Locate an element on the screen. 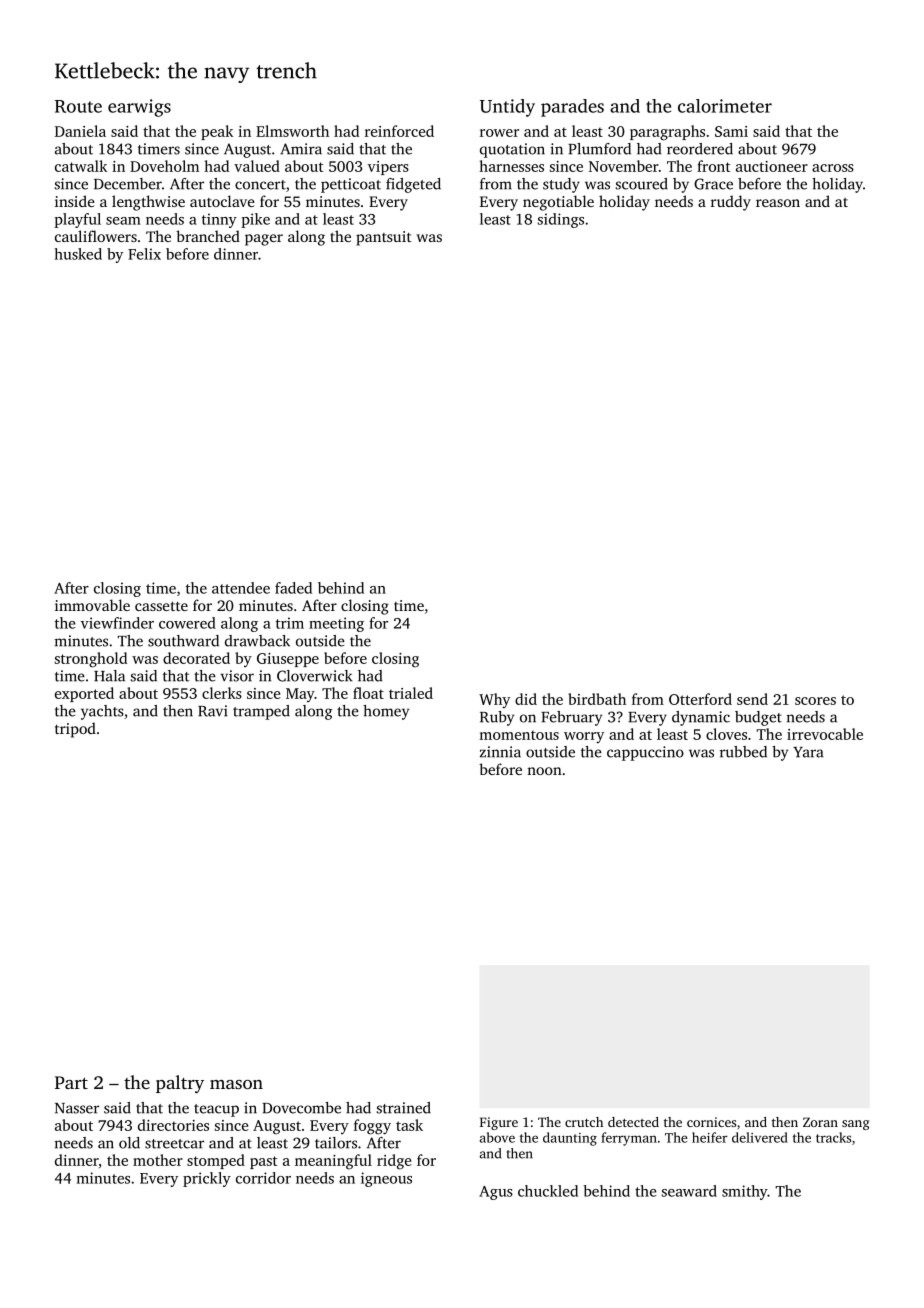 The image size is (924, 1308). scores is located at coordinates (815, 701).
